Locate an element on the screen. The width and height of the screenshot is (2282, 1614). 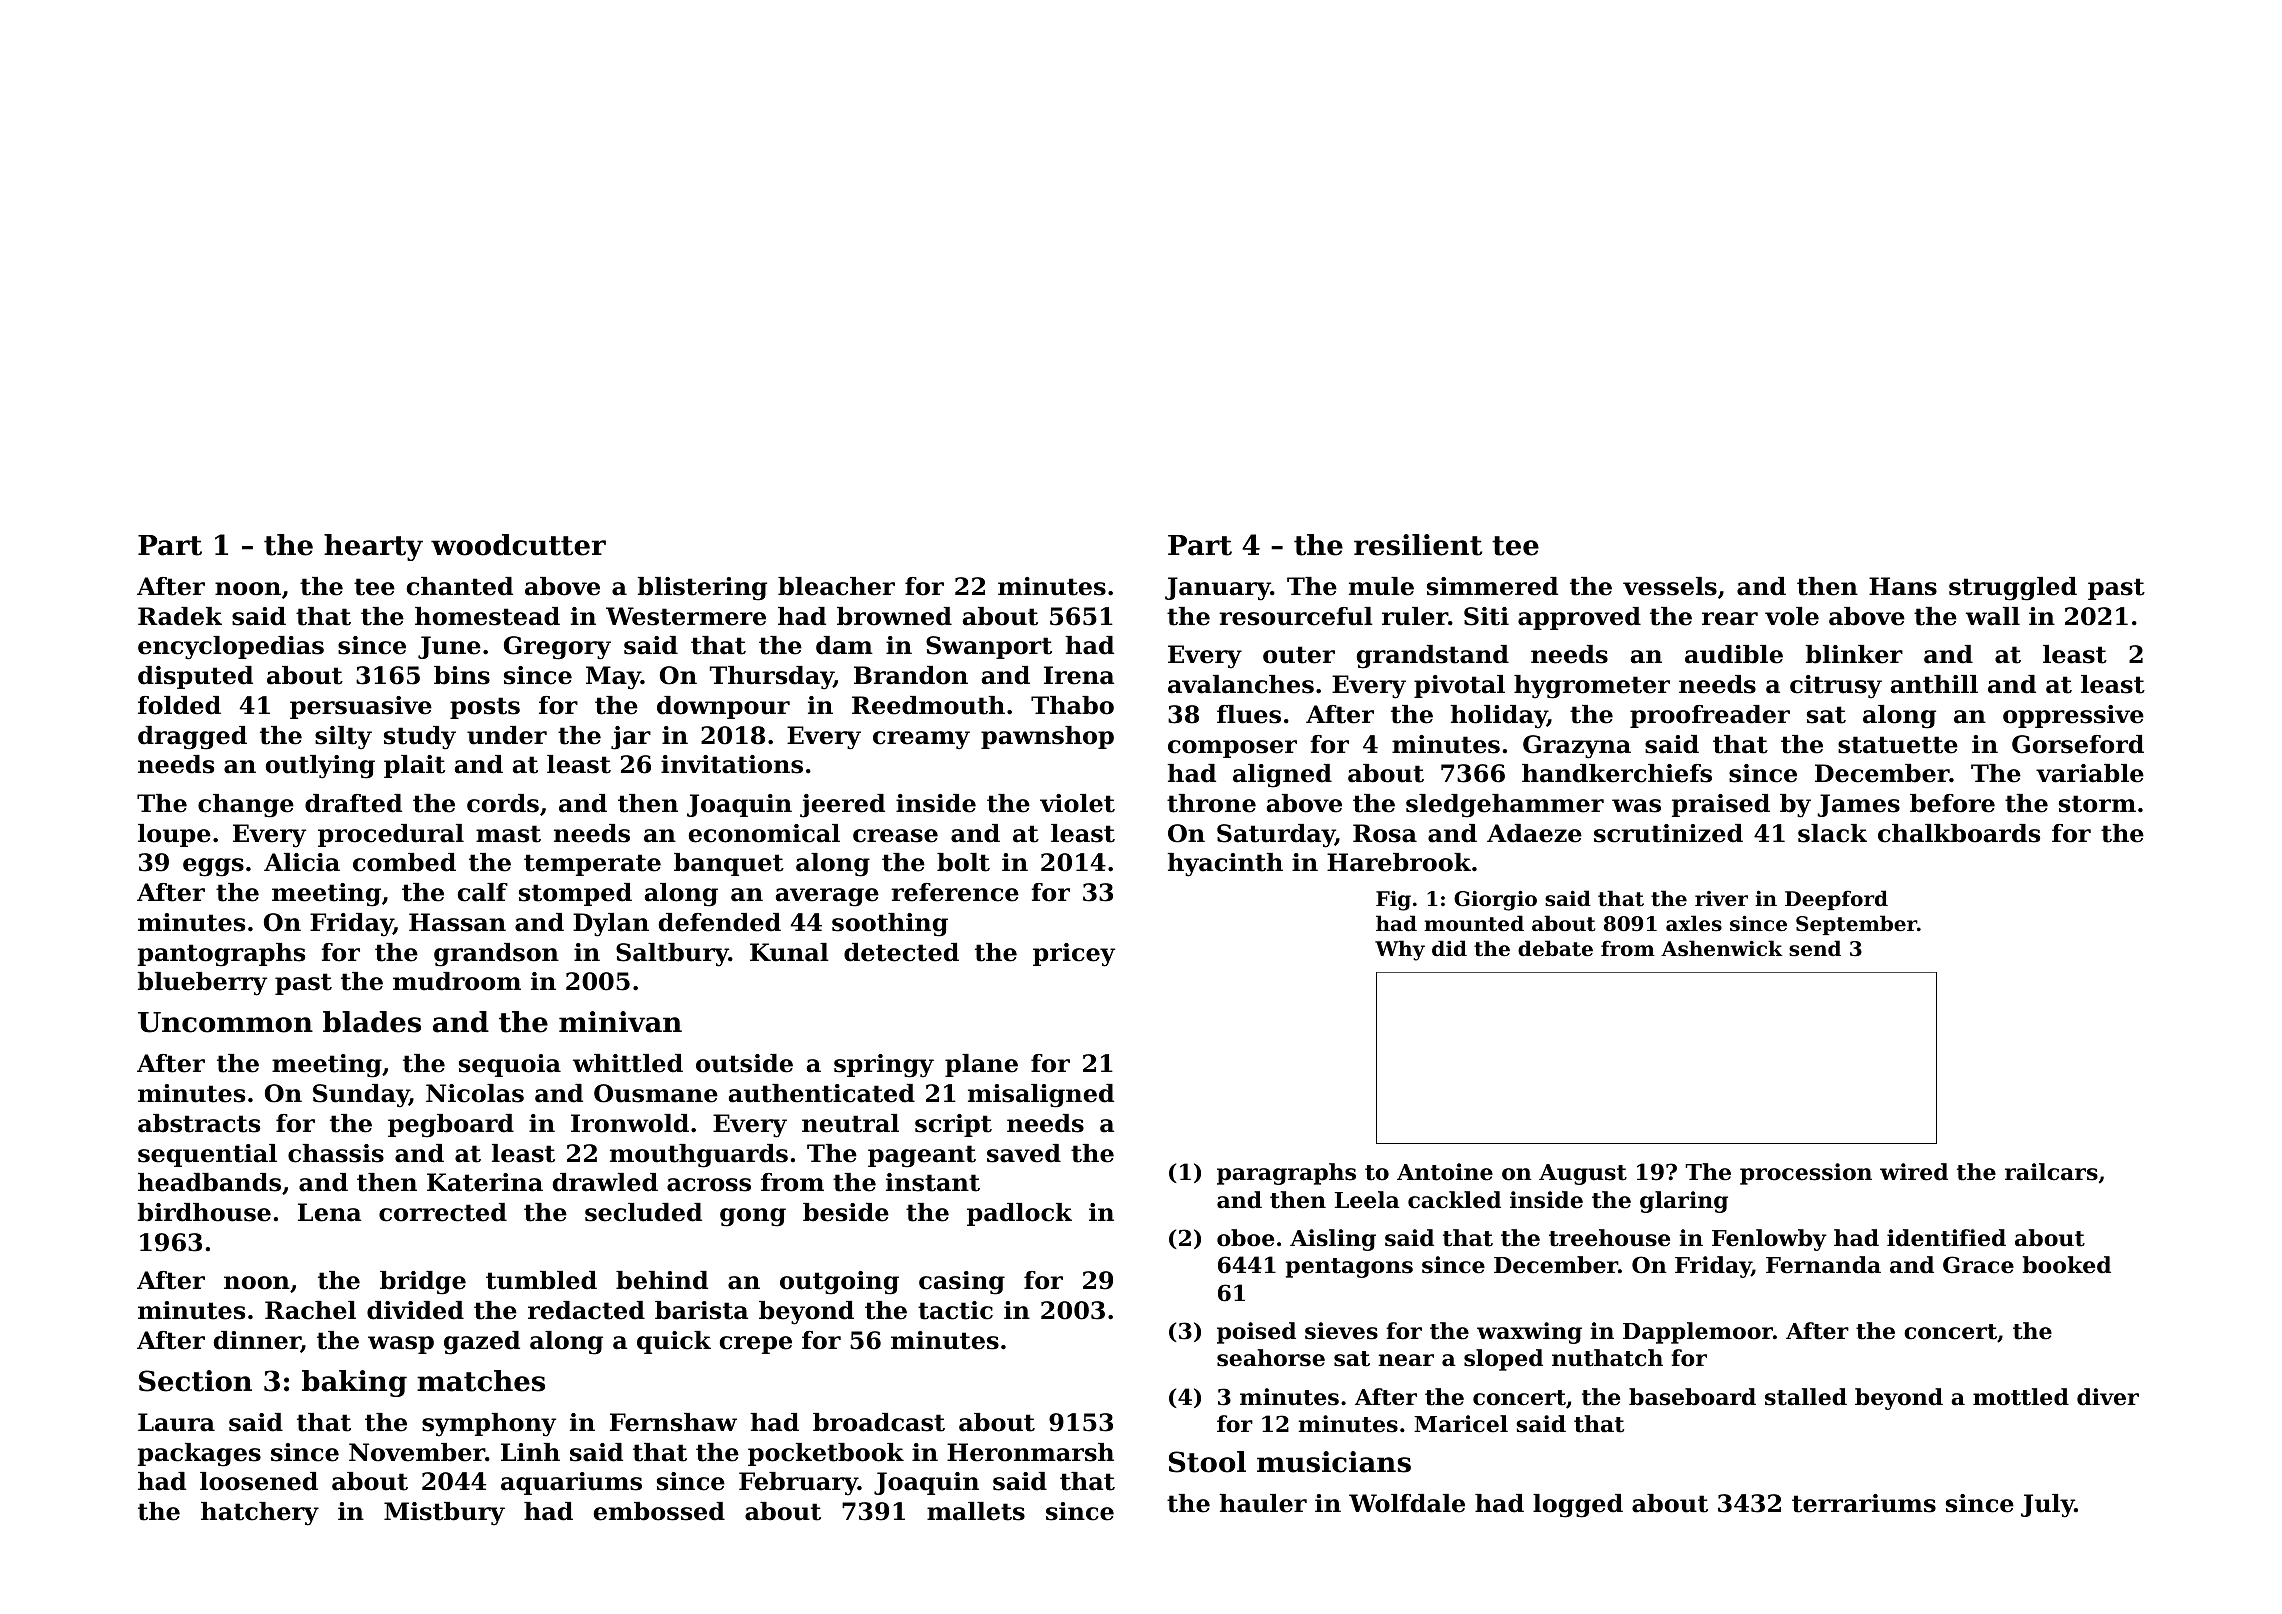
mallets is located at coordinates (976, 1511).
